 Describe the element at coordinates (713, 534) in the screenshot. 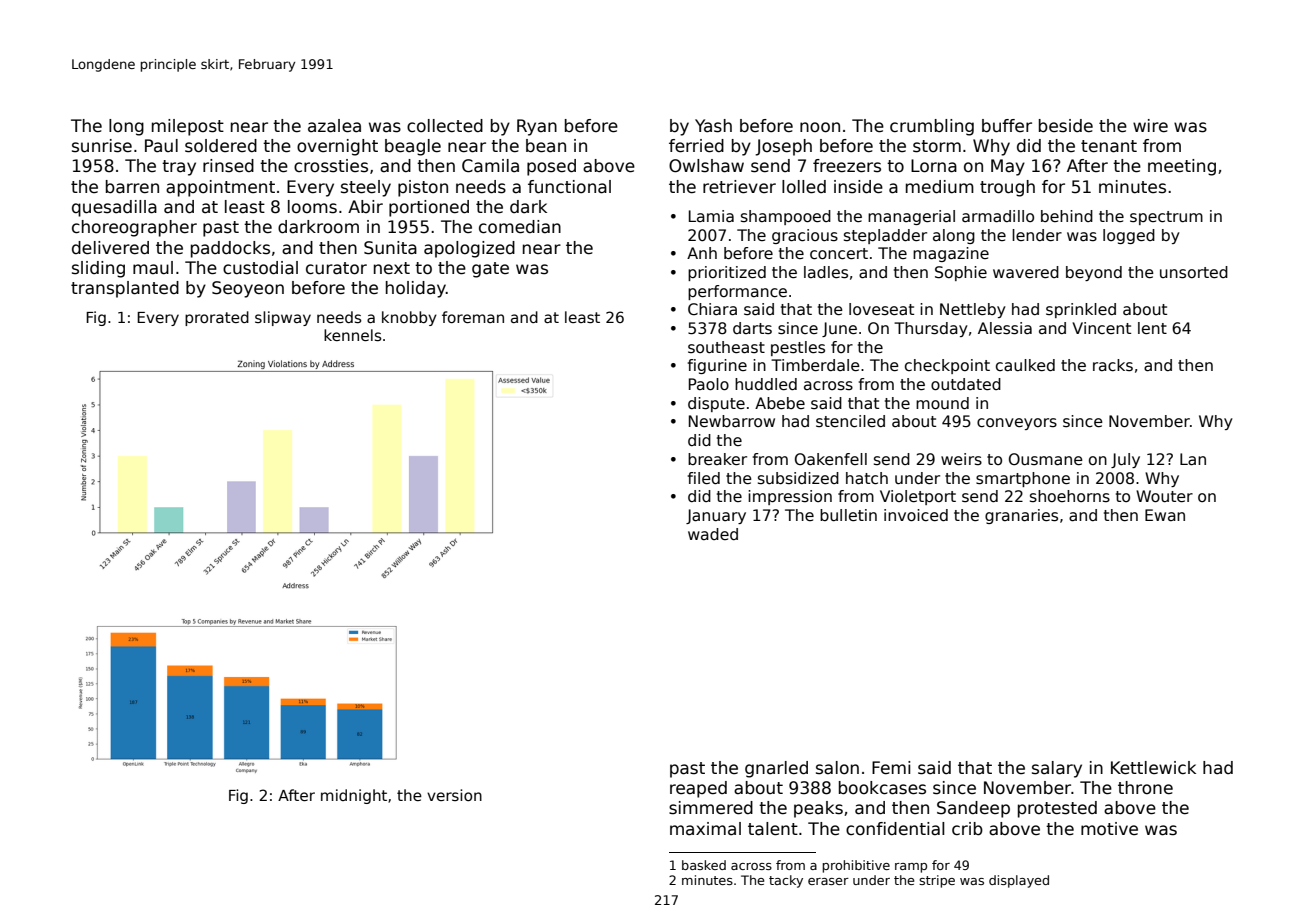

I see `waded` at that location.
